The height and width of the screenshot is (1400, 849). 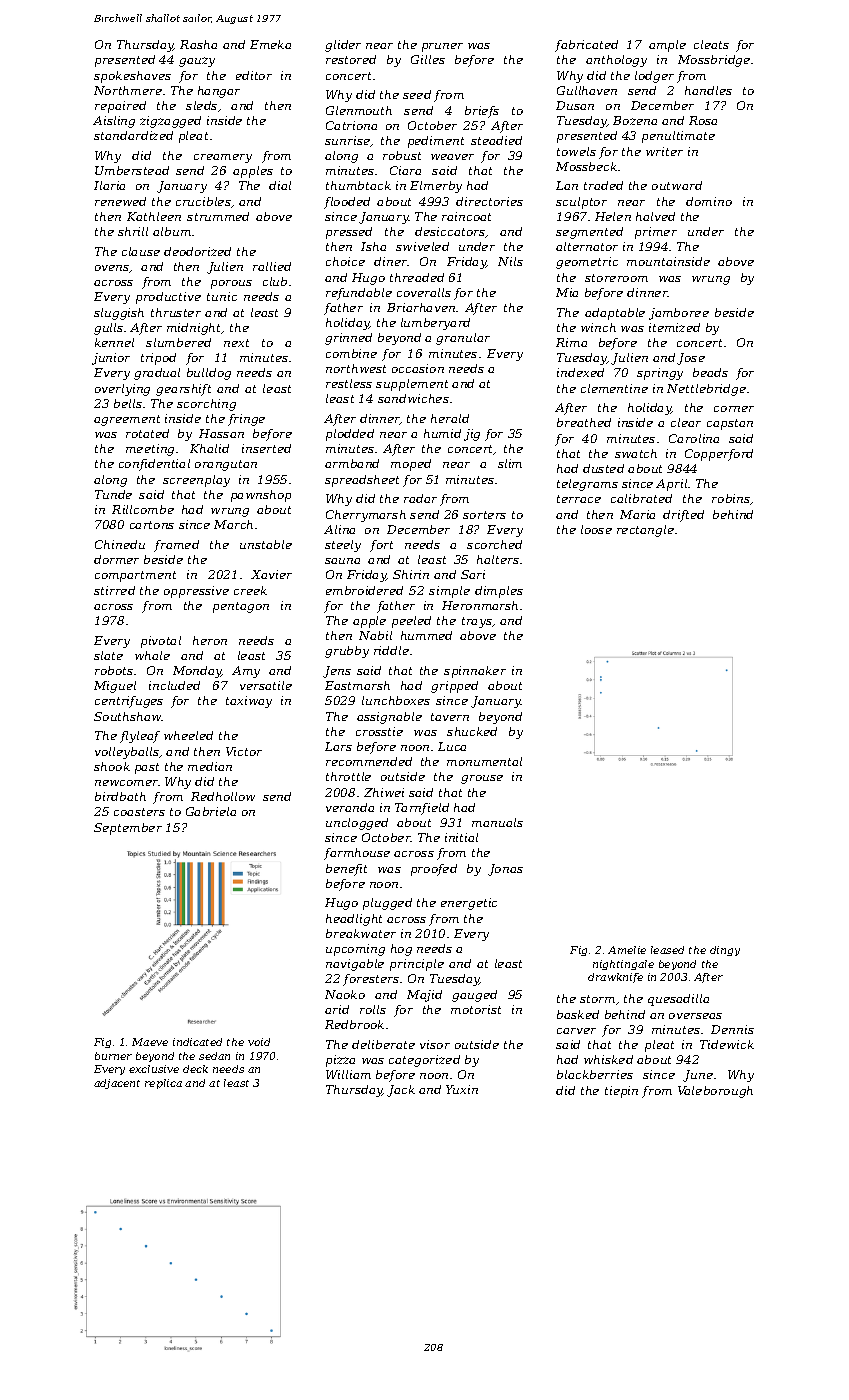 What do you see at coordinates (163, 1084) in the screenshot?
I see `replica` at bounding box center [163, 1084].
